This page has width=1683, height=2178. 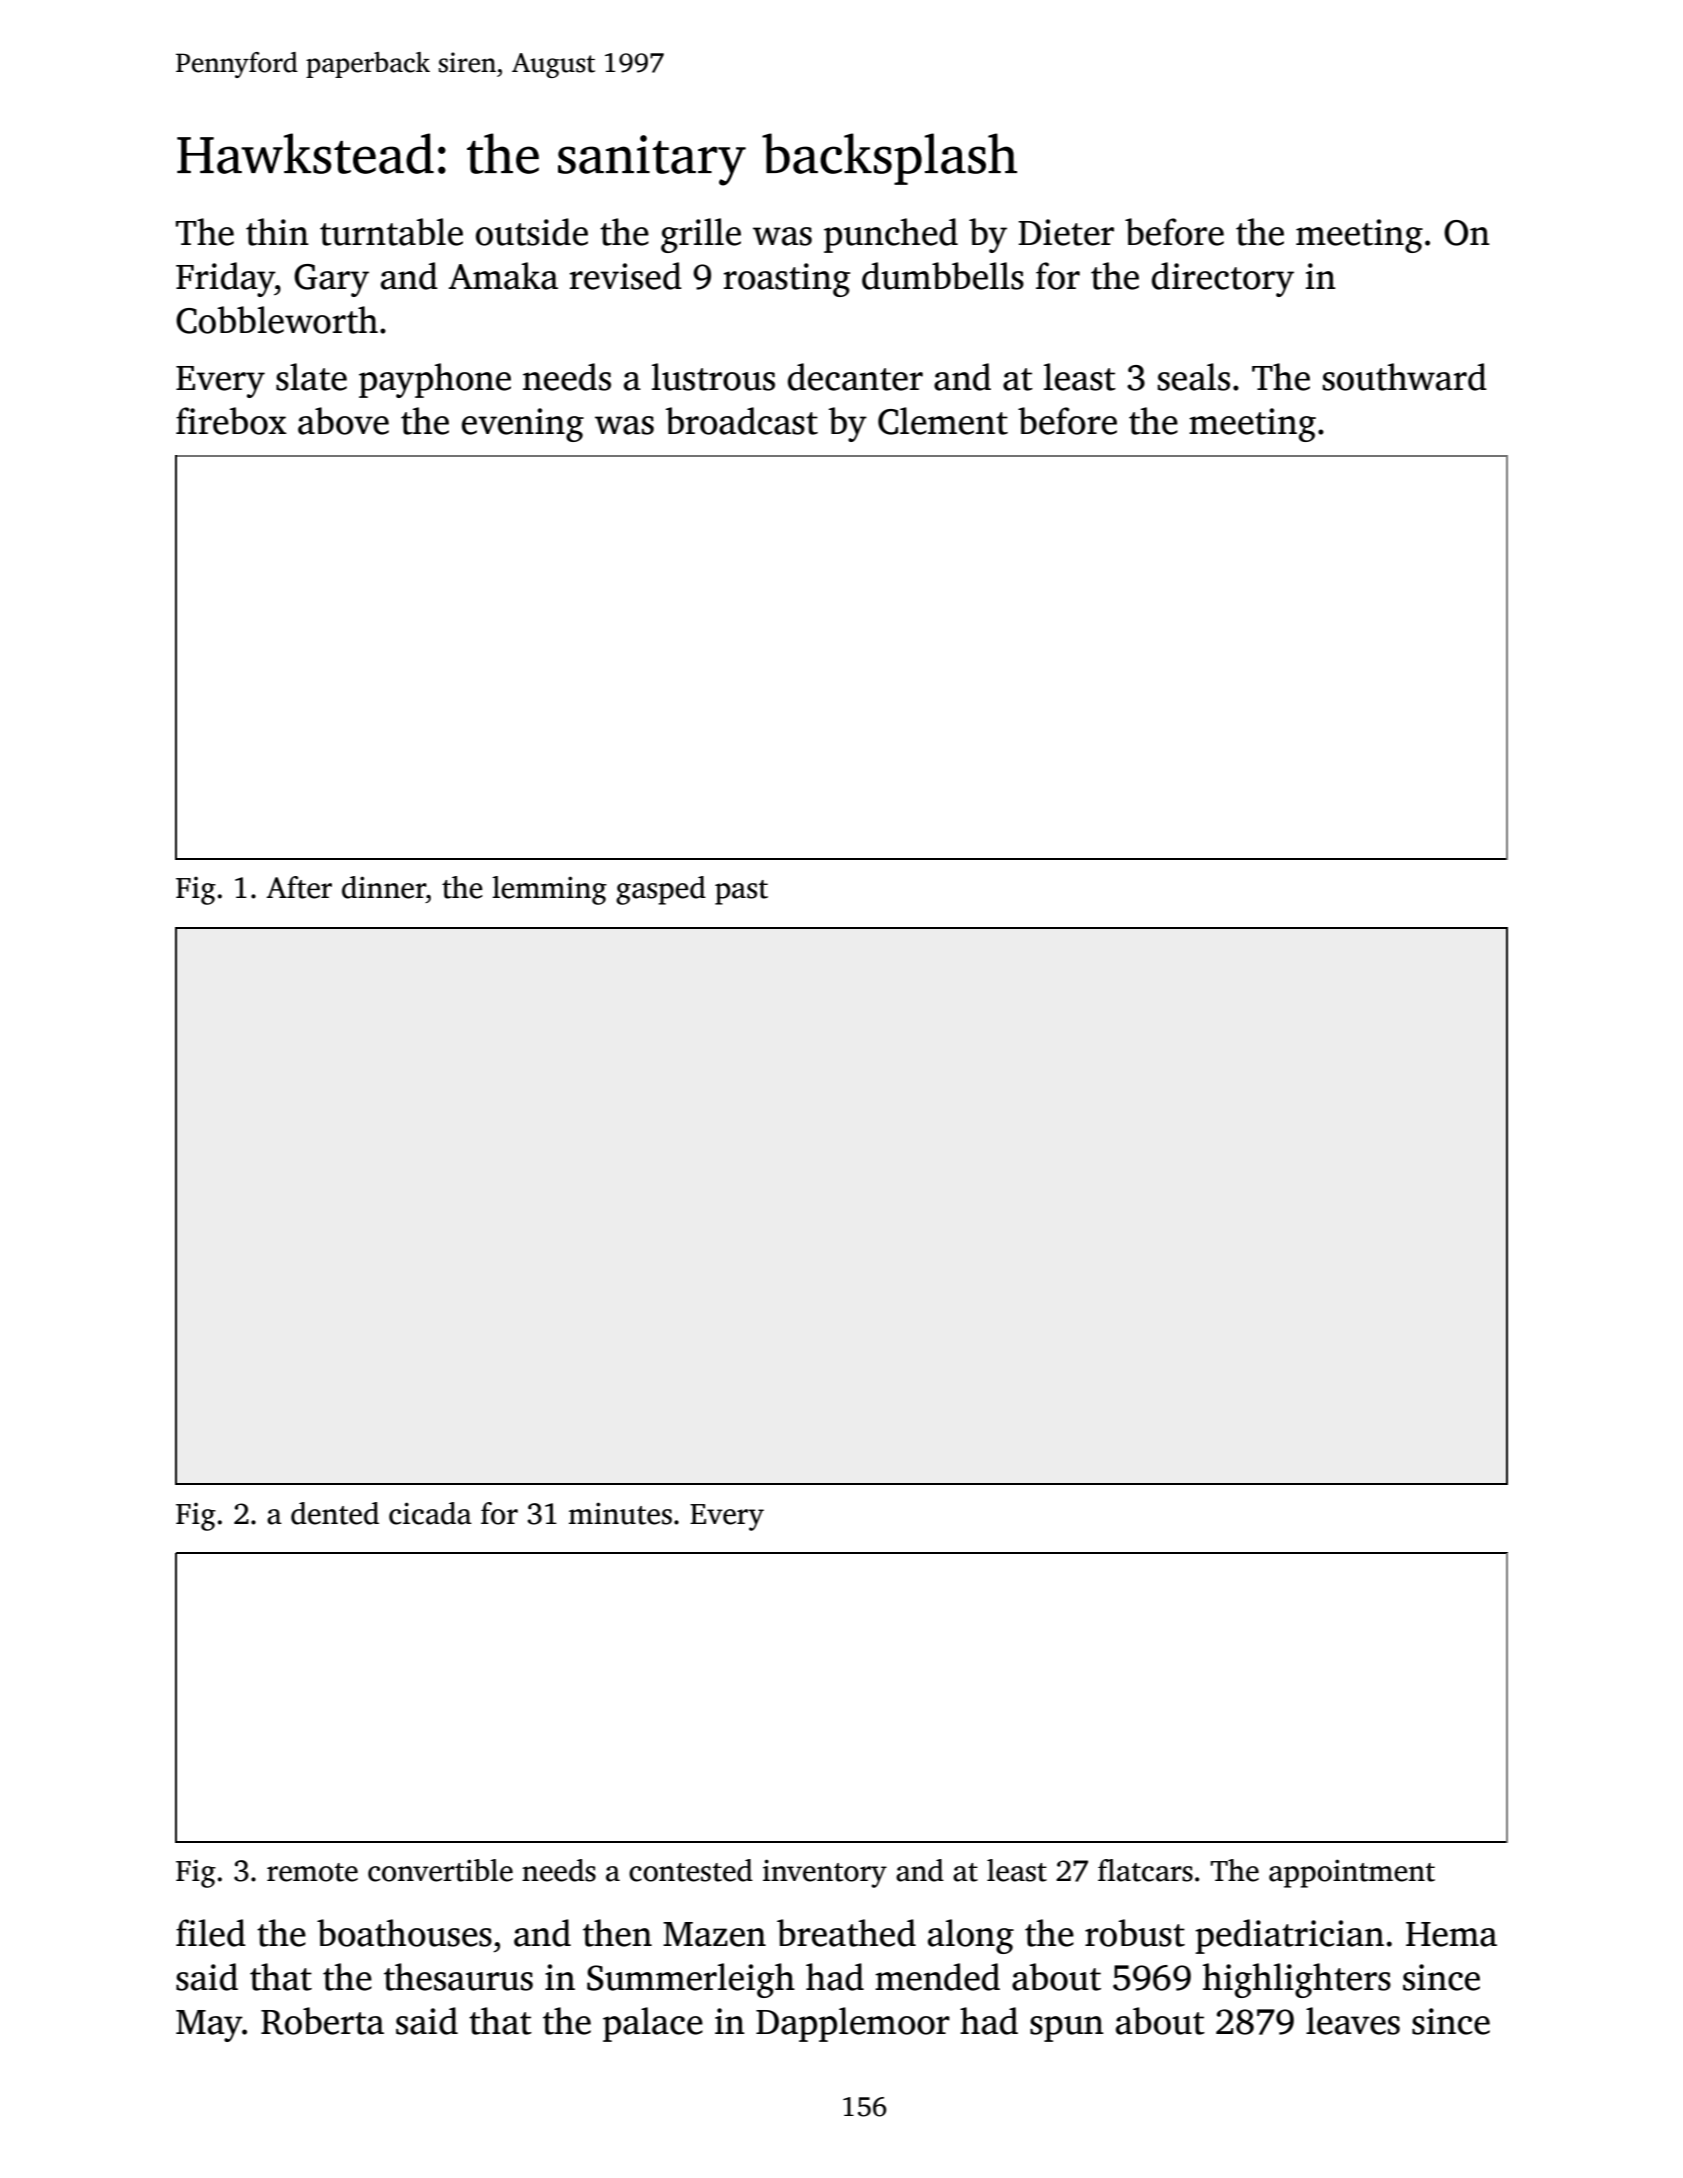 I want to click on gasped, so click(x=661, y=890).
